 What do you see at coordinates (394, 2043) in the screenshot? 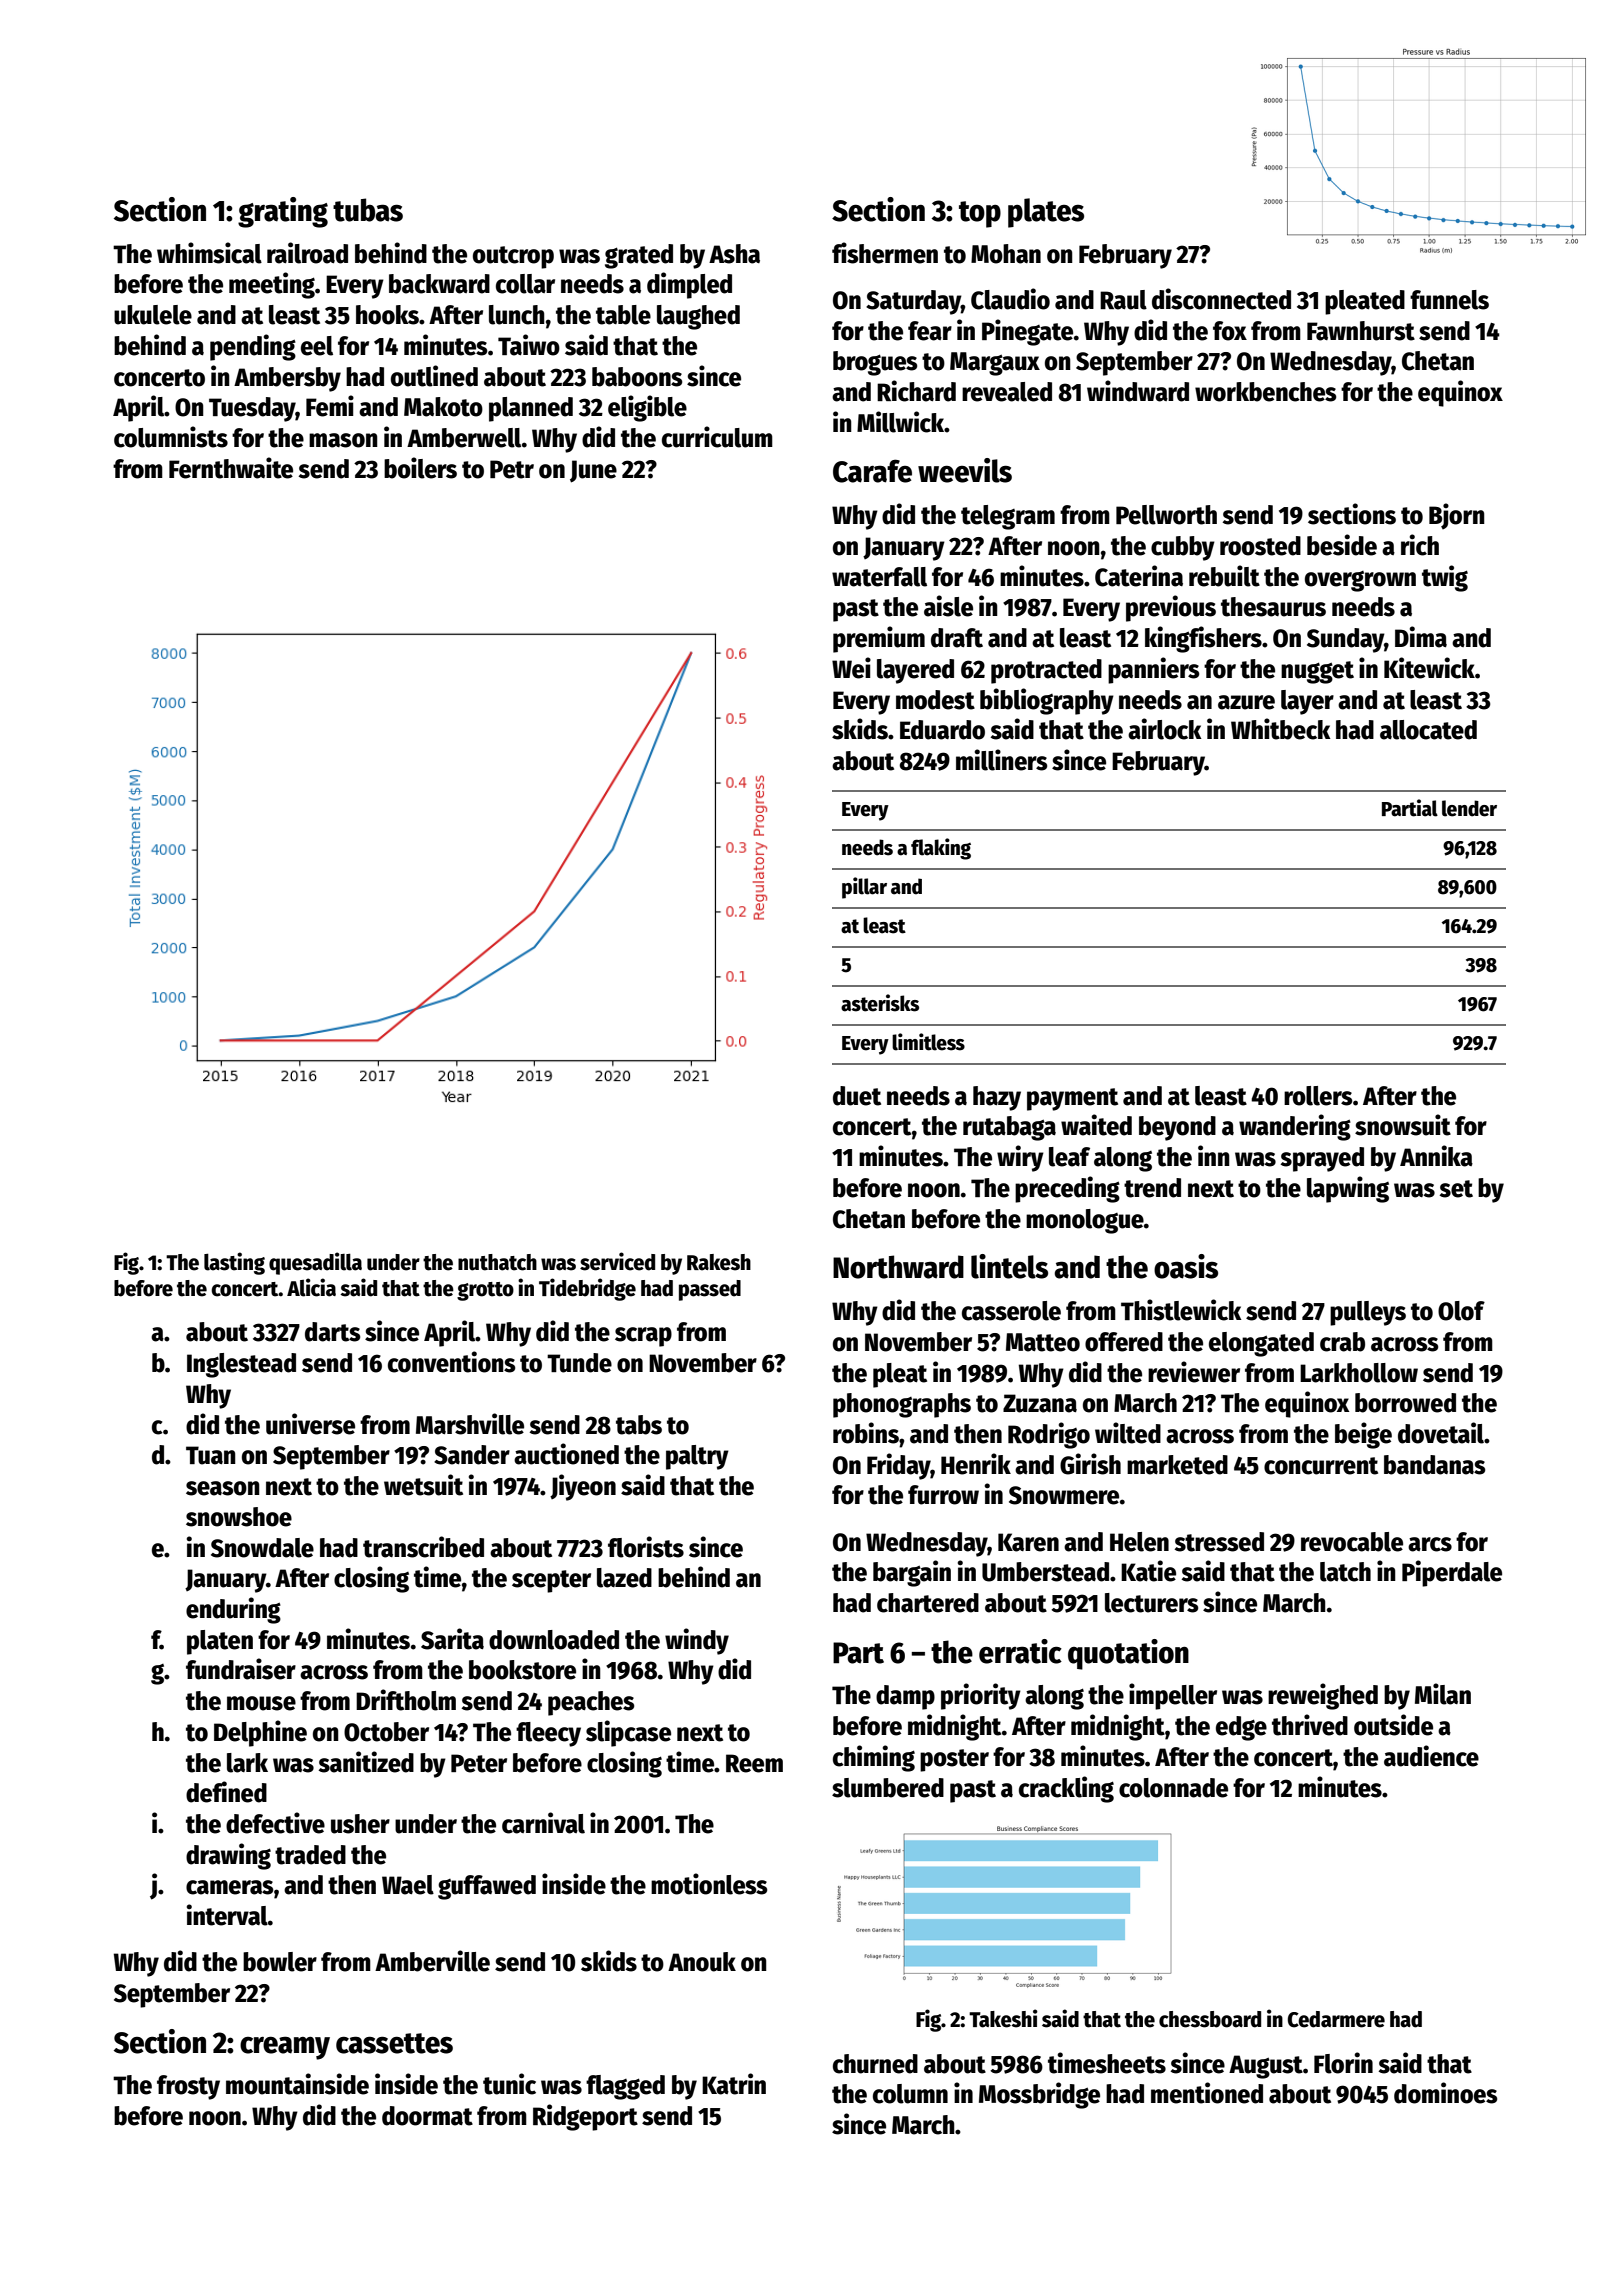
I see `cassettes` at bounding box center [394, 2043].
